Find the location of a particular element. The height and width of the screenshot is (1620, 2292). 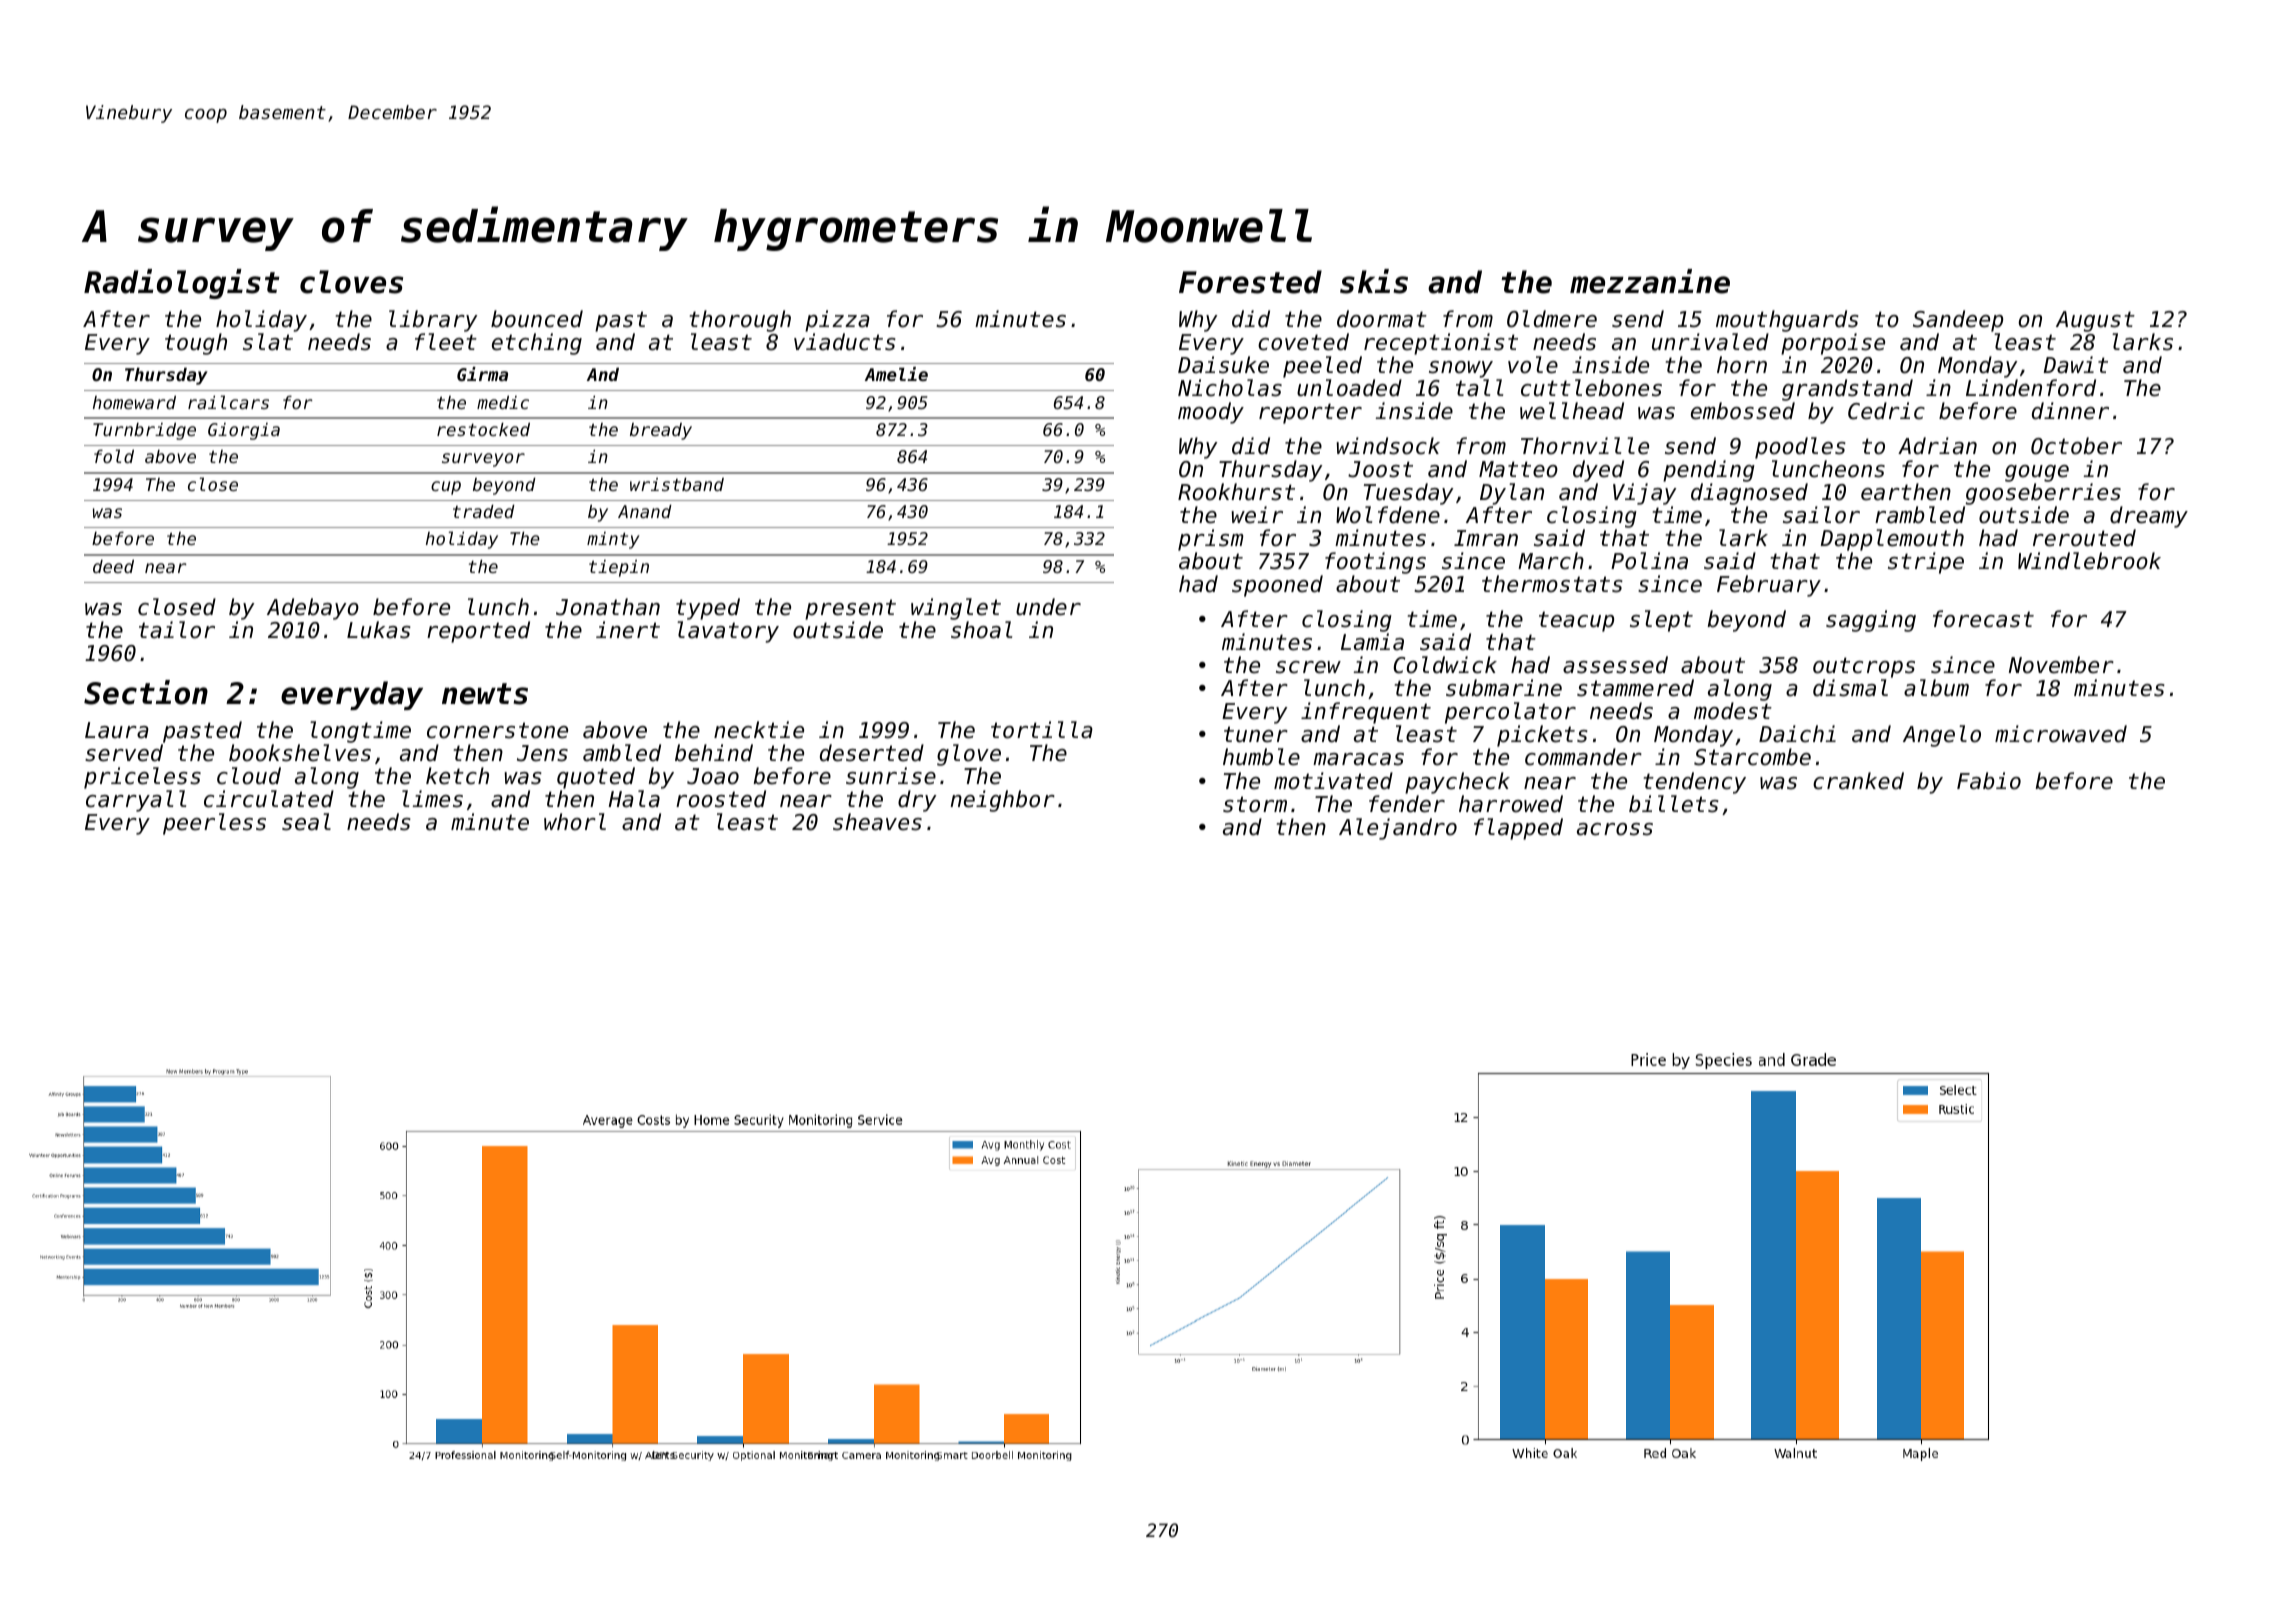

etching is located at coordinates (537, 344).
